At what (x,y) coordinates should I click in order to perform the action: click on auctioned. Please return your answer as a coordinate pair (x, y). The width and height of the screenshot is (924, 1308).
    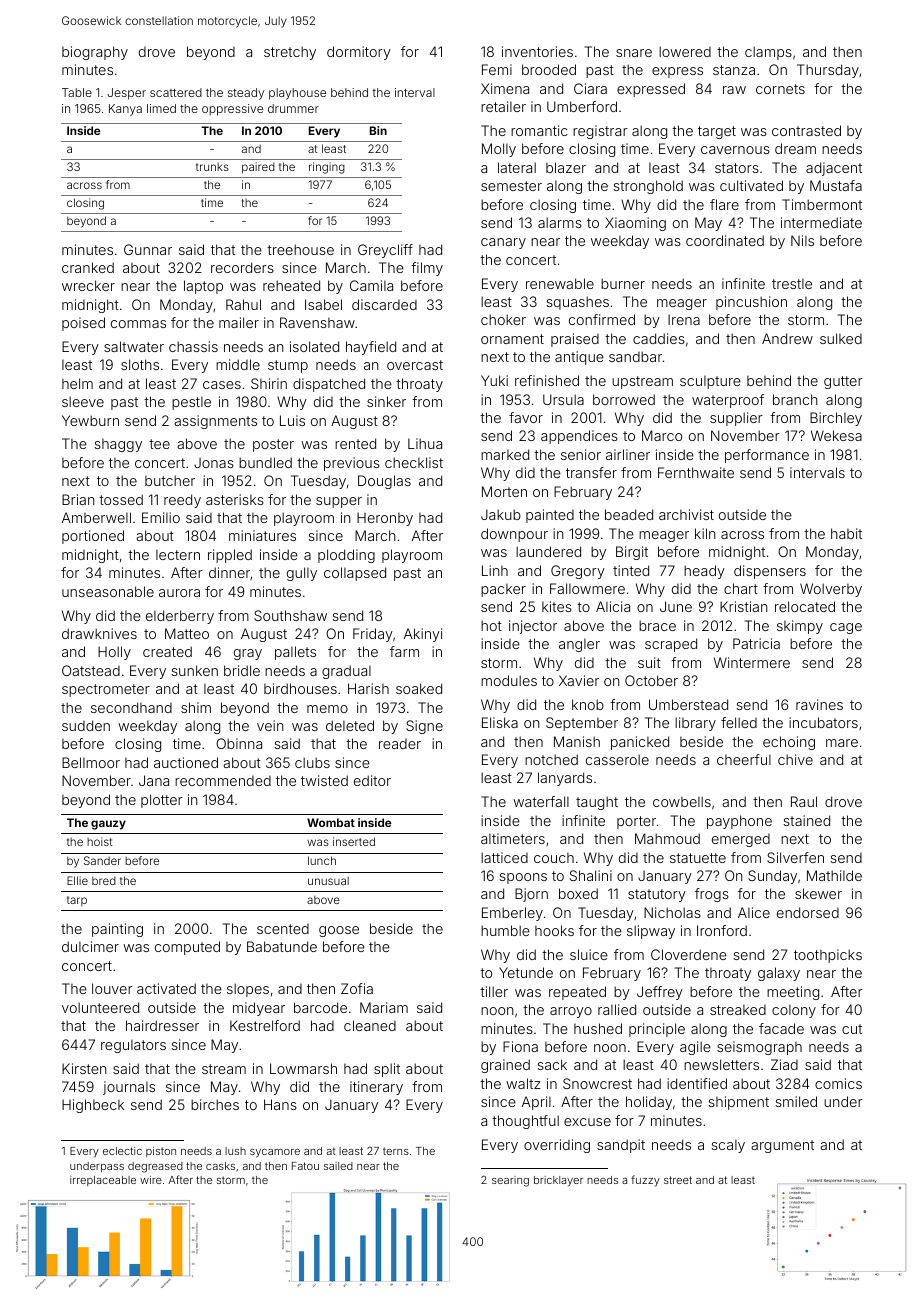
    Looking at the image, I should click on (186, 762).
